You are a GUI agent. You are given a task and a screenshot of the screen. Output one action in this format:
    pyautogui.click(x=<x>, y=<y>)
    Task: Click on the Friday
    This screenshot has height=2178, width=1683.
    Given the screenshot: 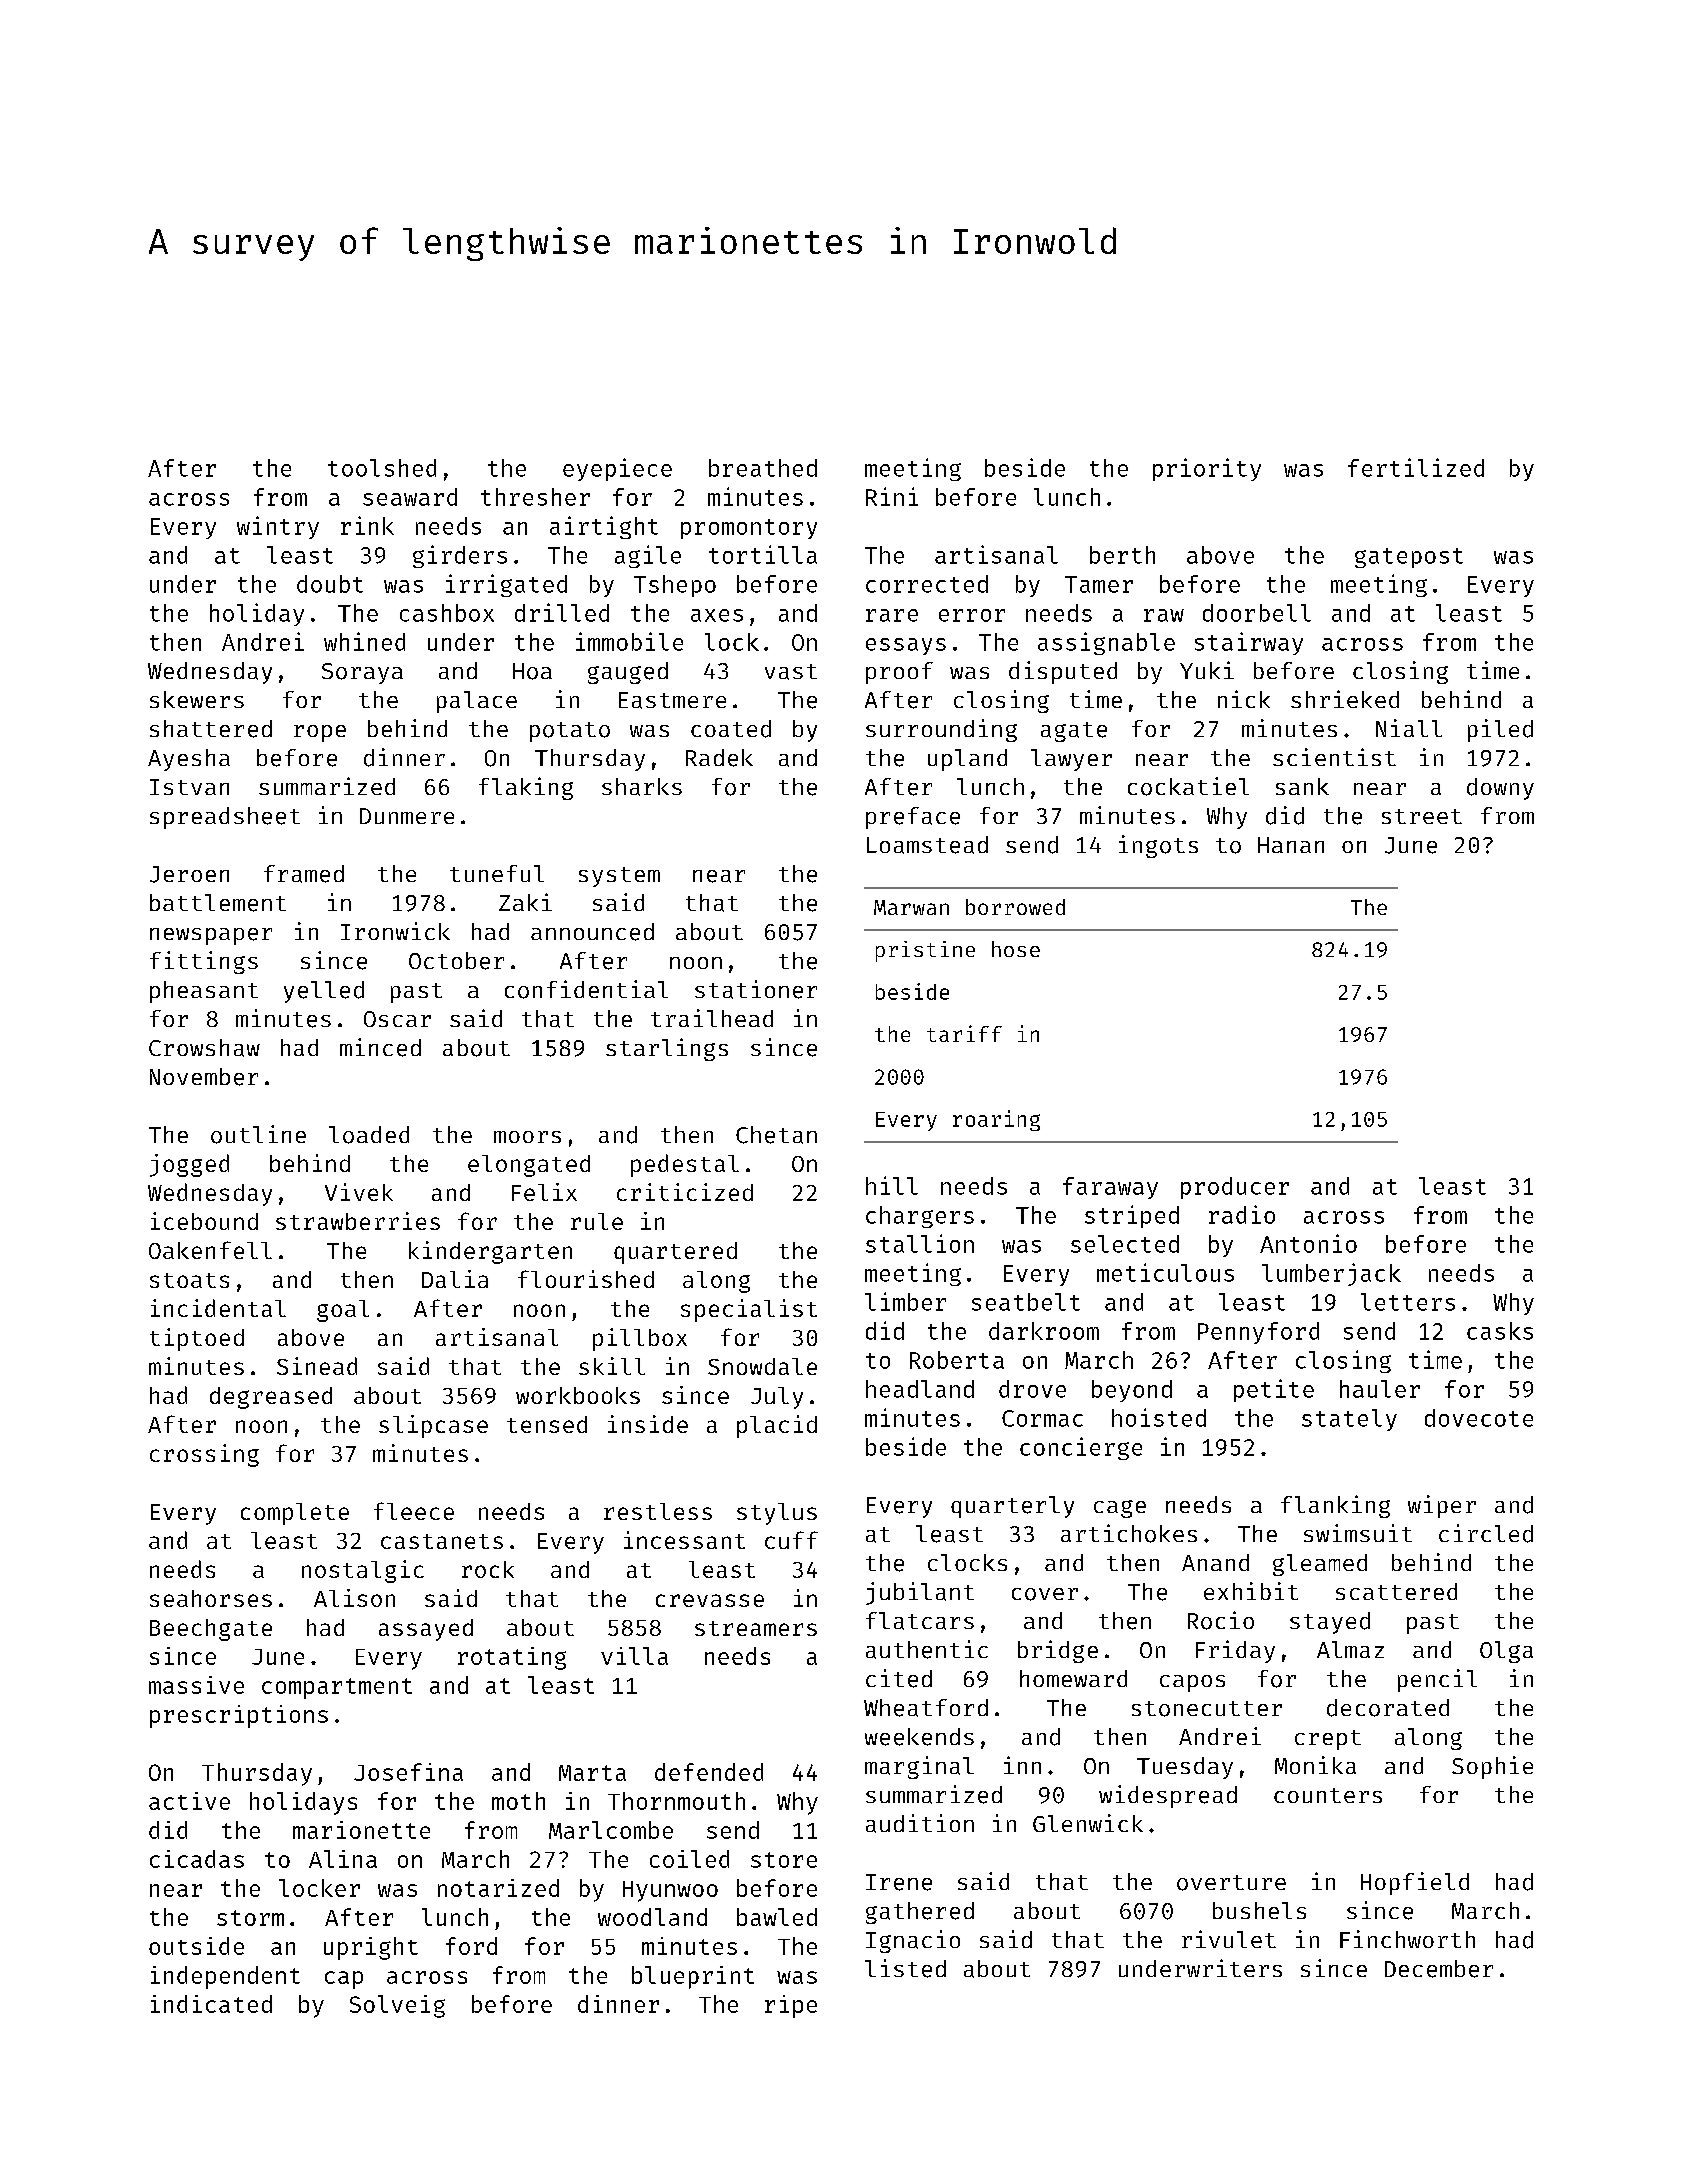 What is the action you would take?
    pyautogui.click(x=1235, y=1651)
